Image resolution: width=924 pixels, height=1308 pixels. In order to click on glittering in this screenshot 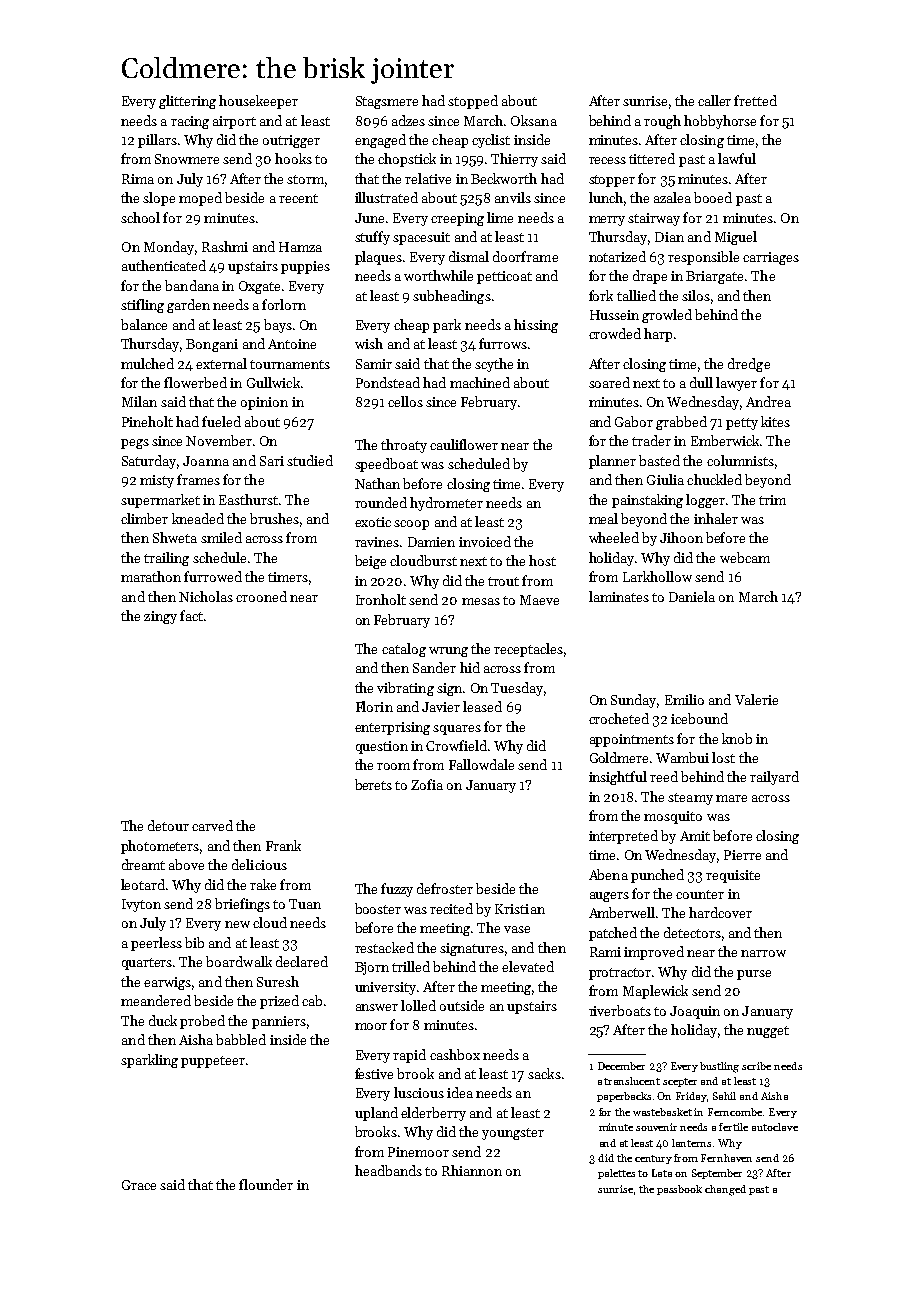, I will do `click(187, 102)`.
